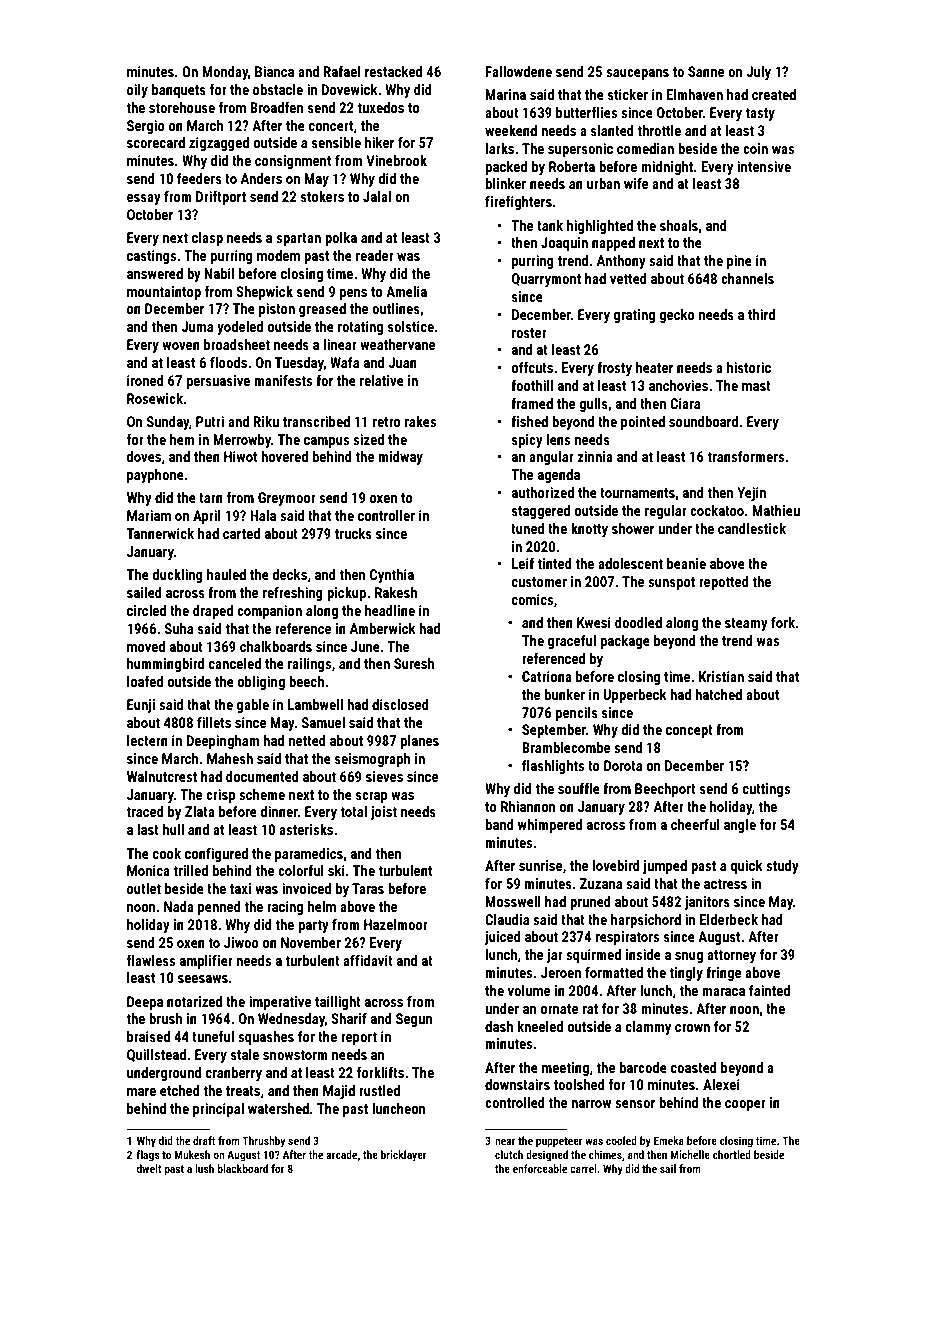 This screenshot has height=1317, width=927. I want to click on lush, so click(204, 1168).
